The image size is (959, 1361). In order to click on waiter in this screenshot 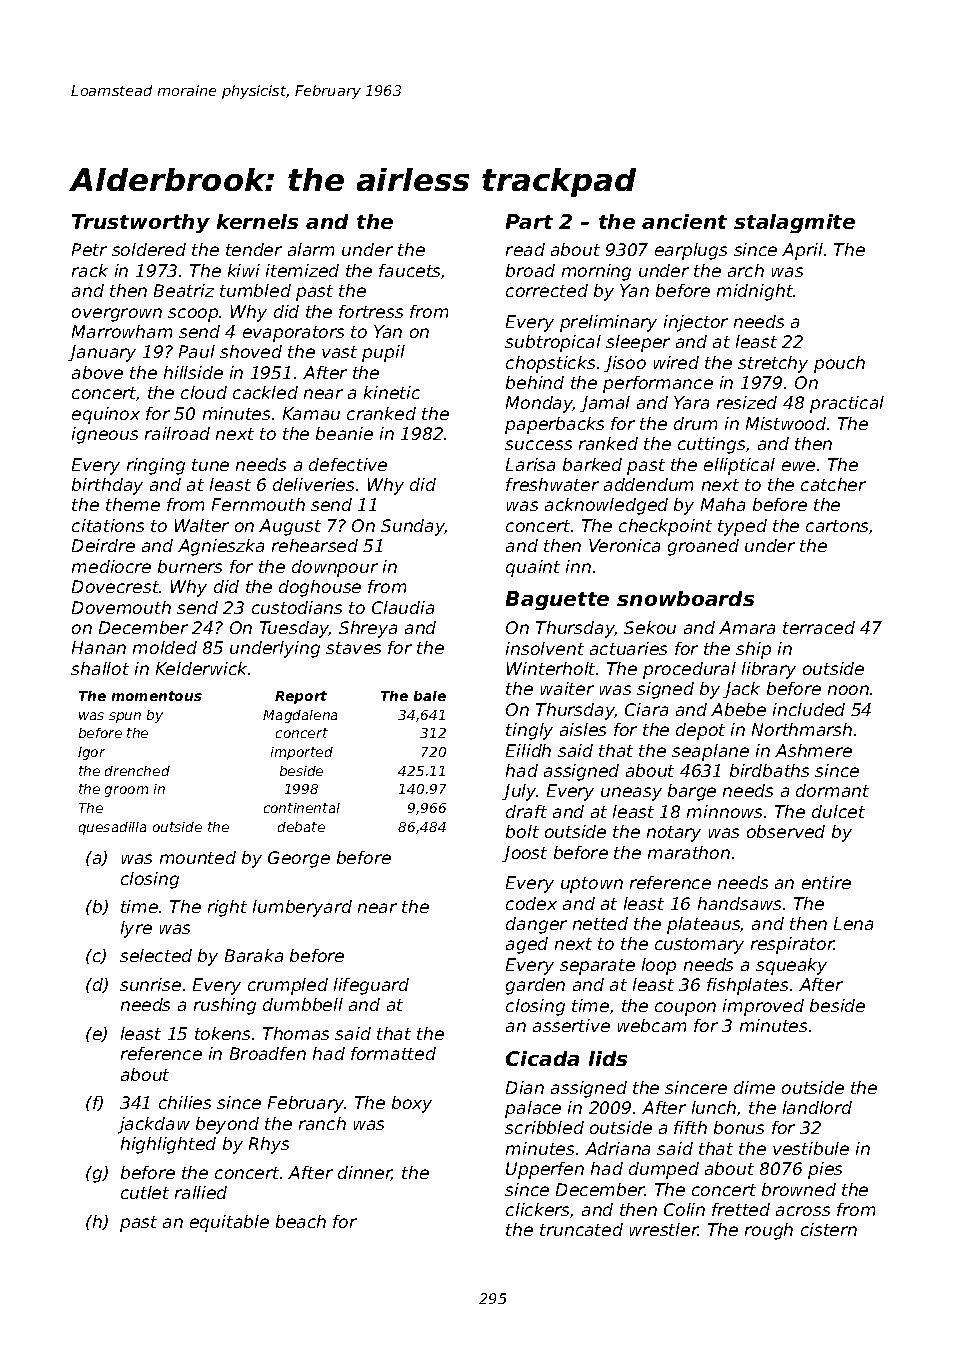, I will do `click(567, 688)`.
